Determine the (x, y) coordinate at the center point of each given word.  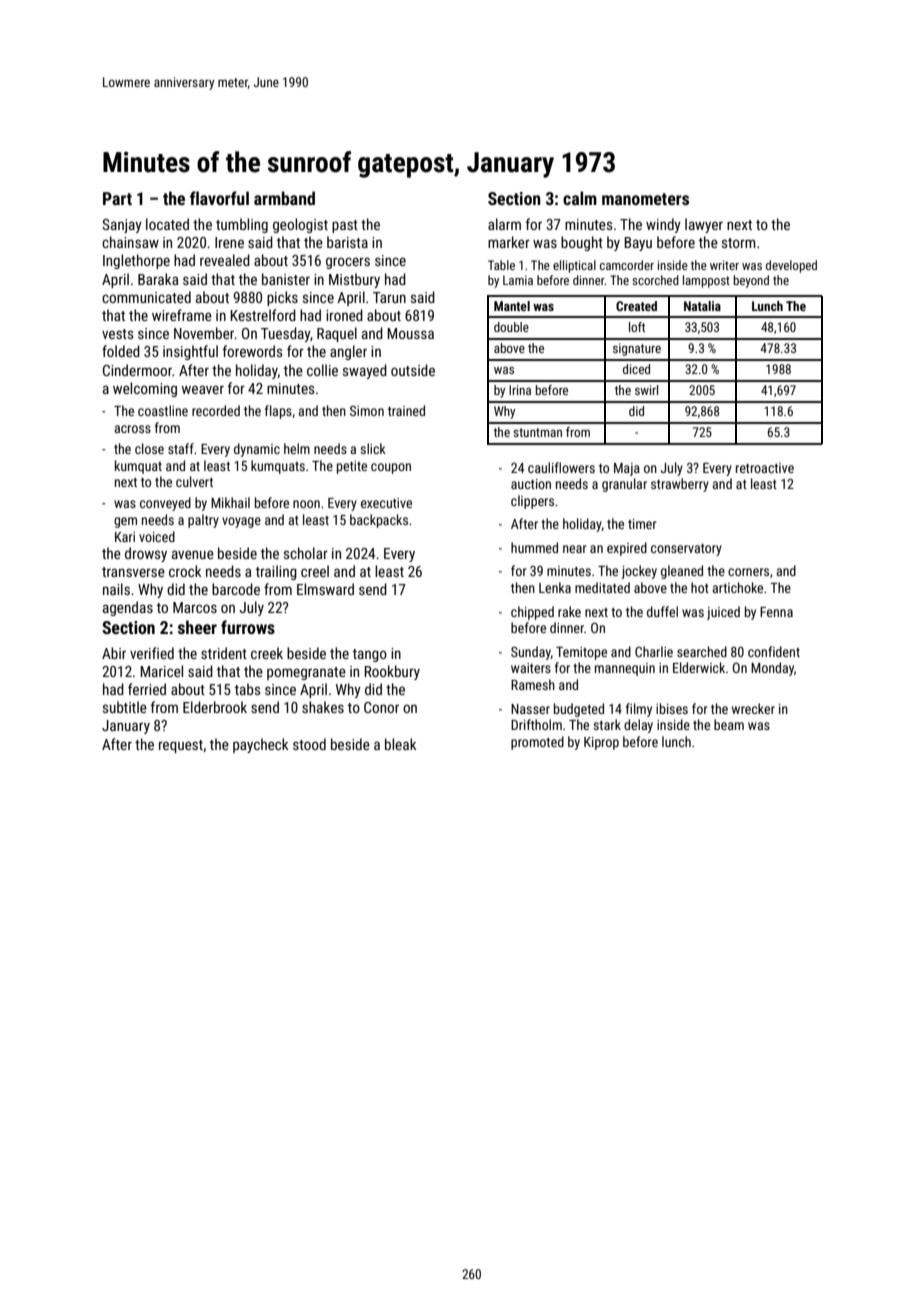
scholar (306, 553)
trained (406, 410)
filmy (639, 710)
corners (748, 572)
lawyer (704, 225)
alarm (504, 224)
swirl (646, 390)
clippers (532, 502)
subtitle (125, 707)
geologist (300, 225)
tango (370, 655)
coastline (163, 410)
